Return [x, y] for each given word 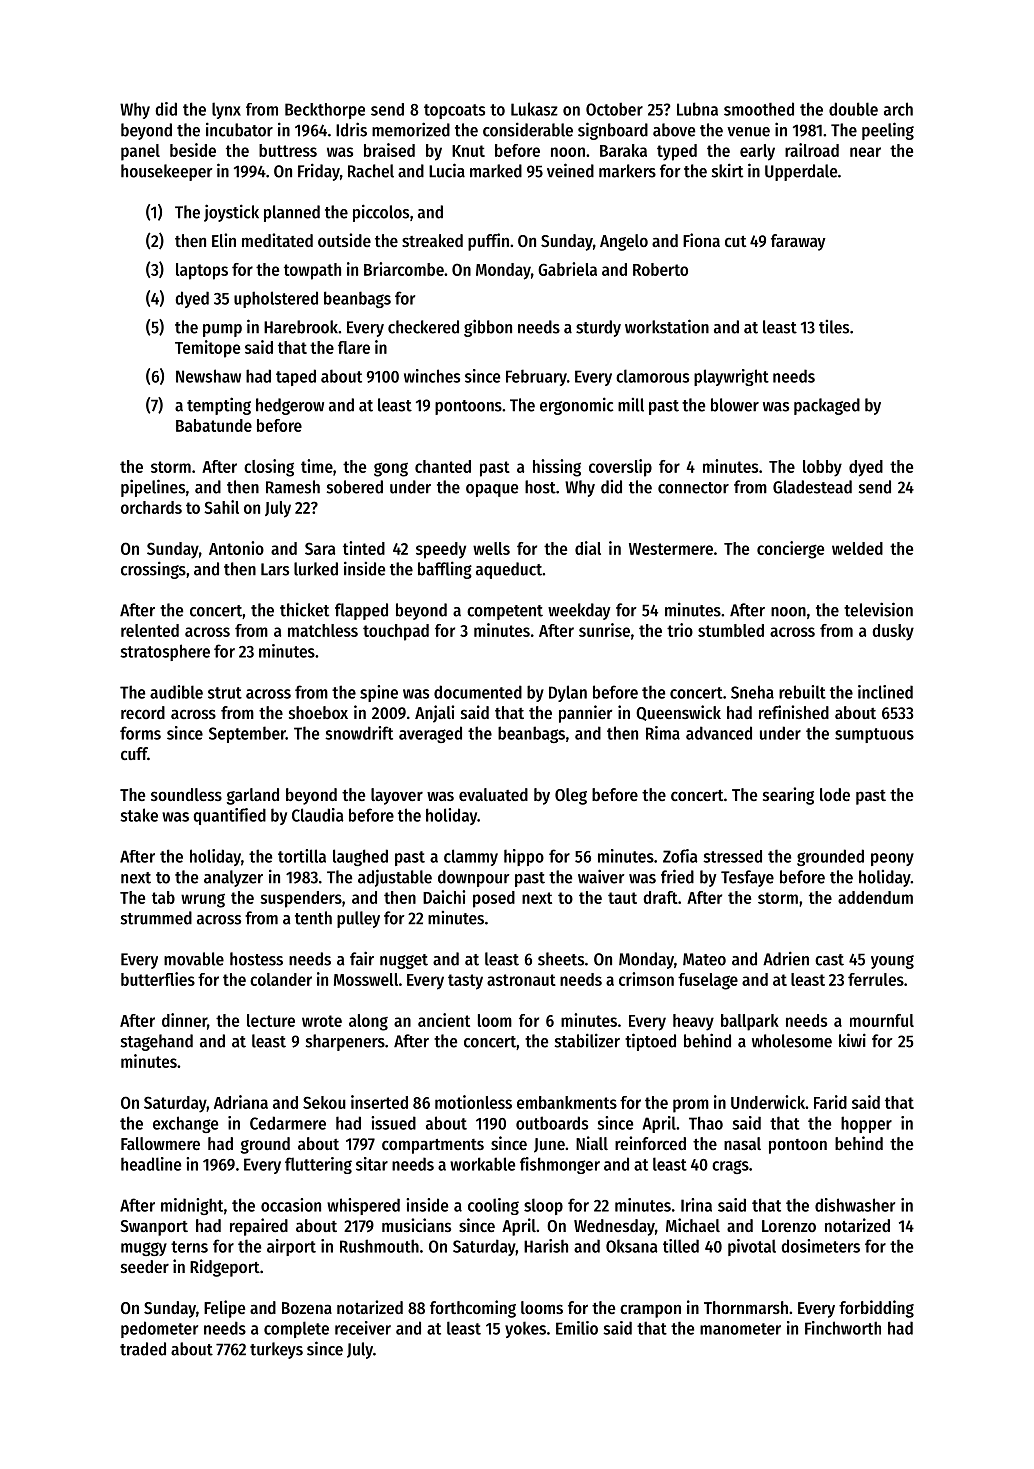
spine [379, 693]
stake [139, 815]
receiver [363, 1328]
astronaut [521, 980]
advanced [719, 733]
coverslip [620, 468]
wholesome [792, 1041]
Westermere [671, 549]
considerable [528, 129]
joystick [231, 213]
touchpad [396, 632]
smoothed [759, 109]
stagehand [157, 1042]
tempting [219, 406]
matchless [323, 630]
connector [693, 488]
